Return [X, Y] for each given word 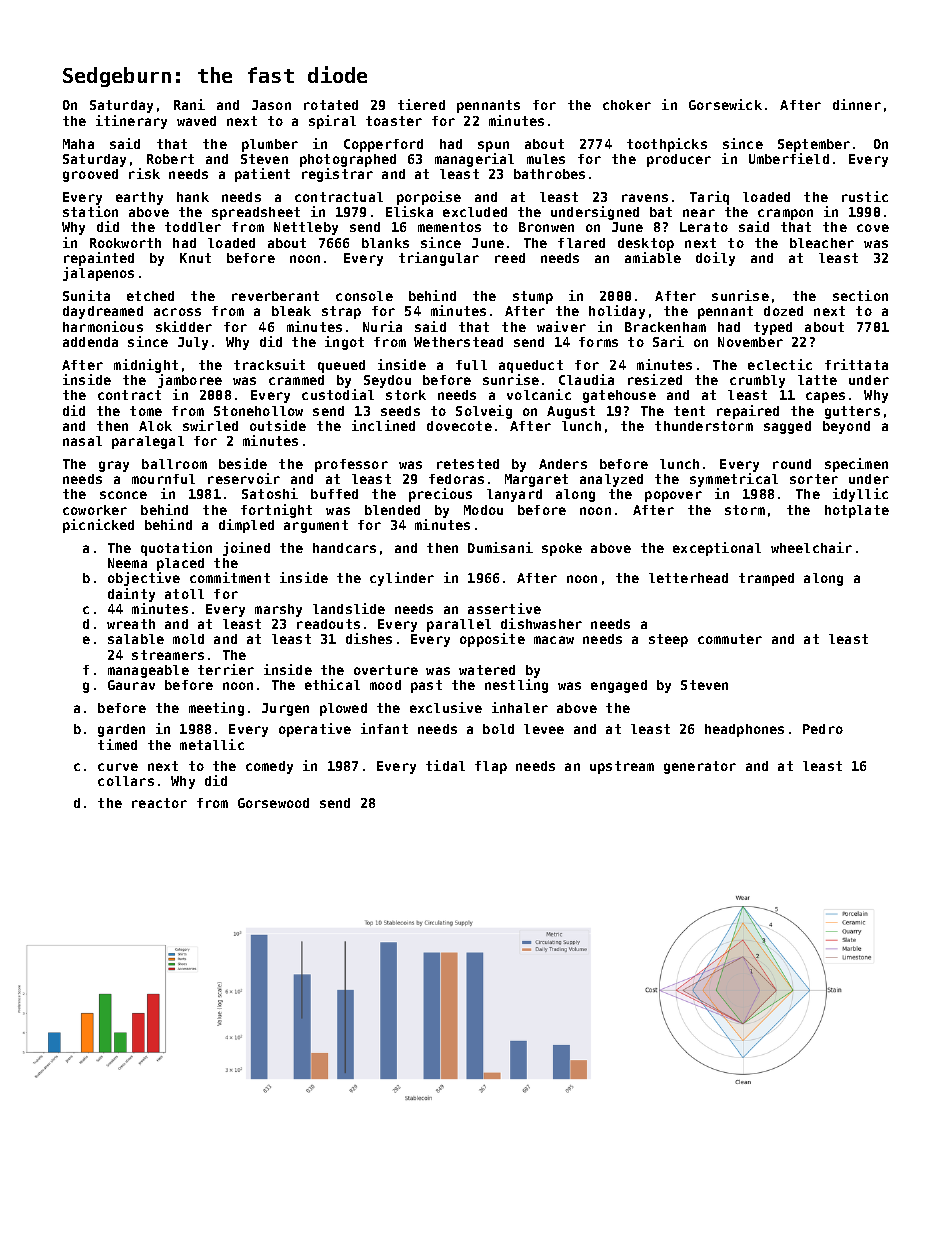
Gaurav [131, 685]
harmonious [103, 326]
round [792, 464]
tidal [445, 765]
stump [533, 297]
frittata [856, 364]
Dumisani [500, 547]
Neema [127, 563]
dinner [857, 104]
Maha [78, 144]
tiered [421, 104]
